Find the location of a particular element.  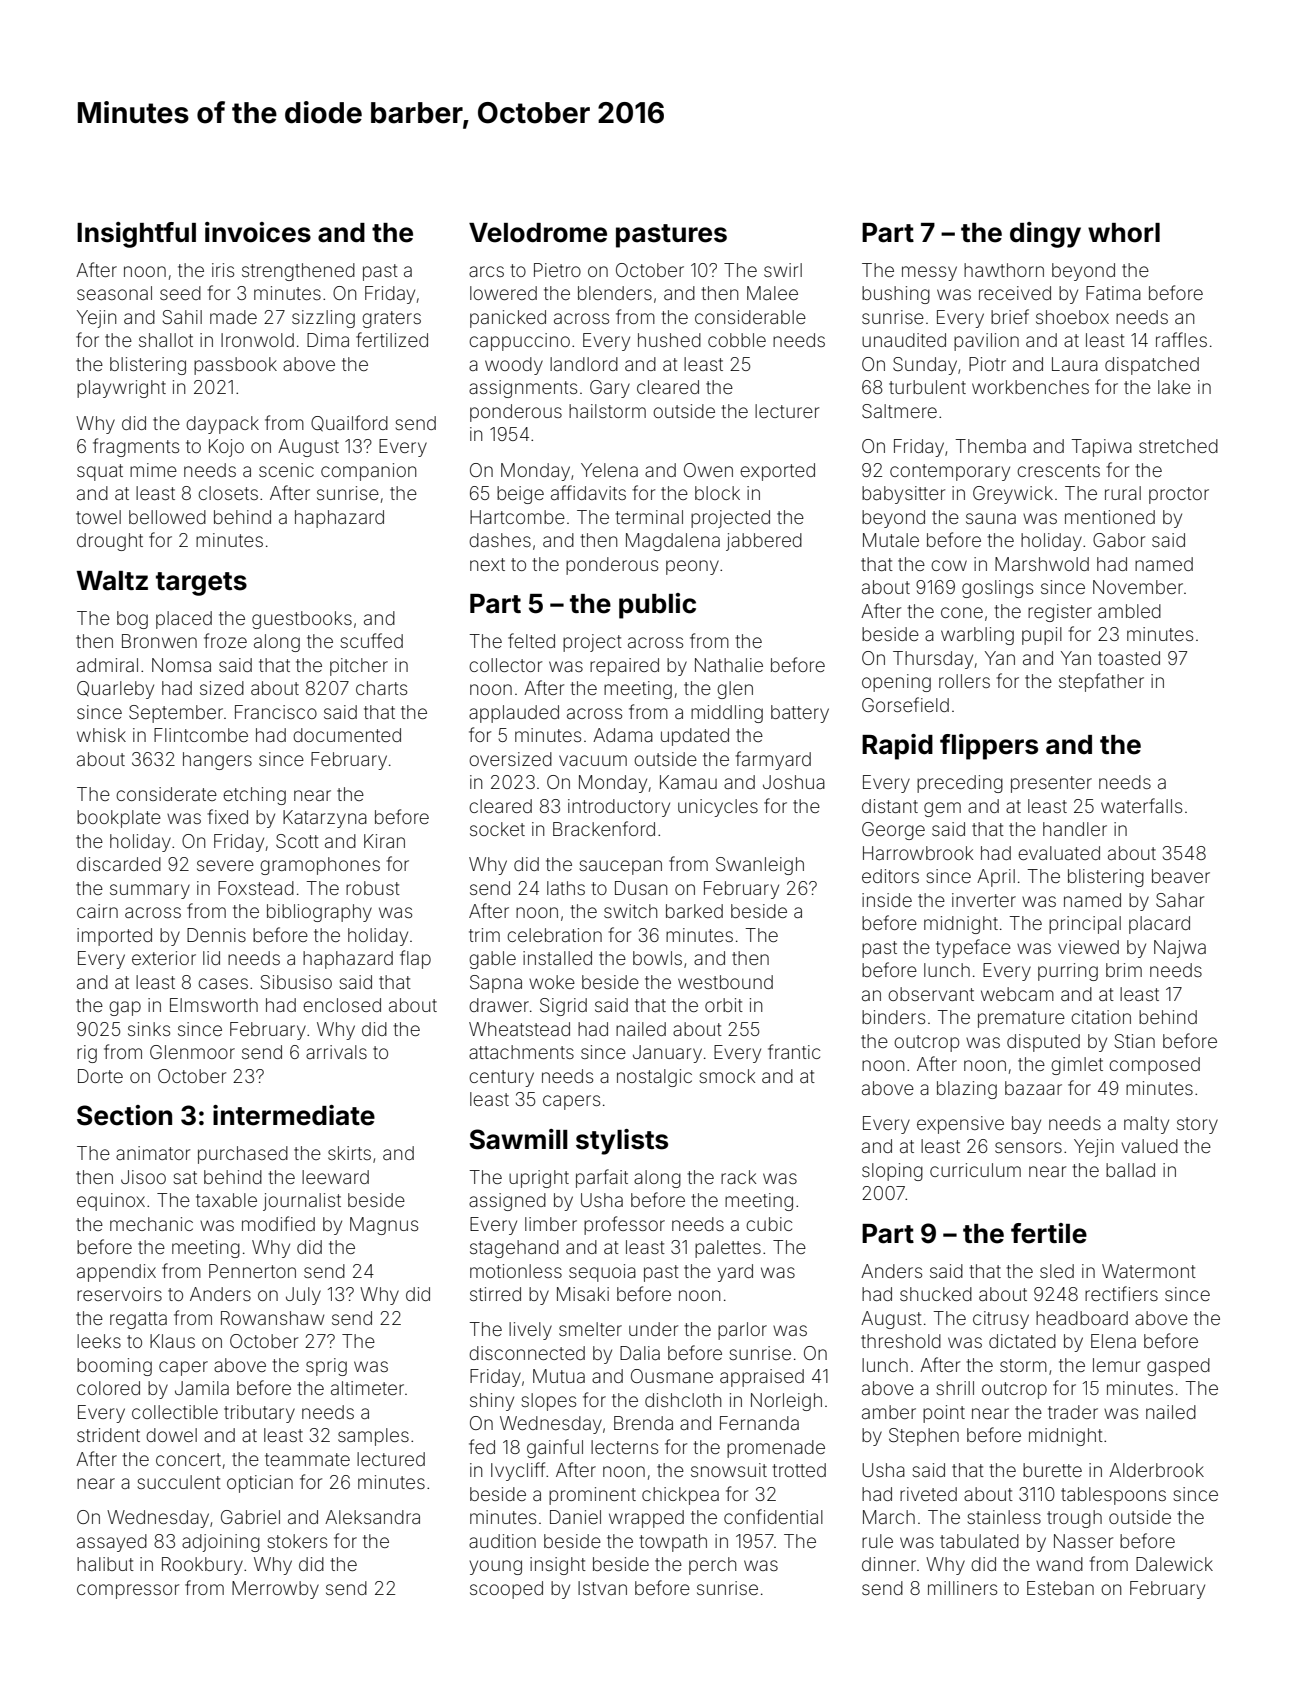

invoices is located at coordinates (258, 232).
